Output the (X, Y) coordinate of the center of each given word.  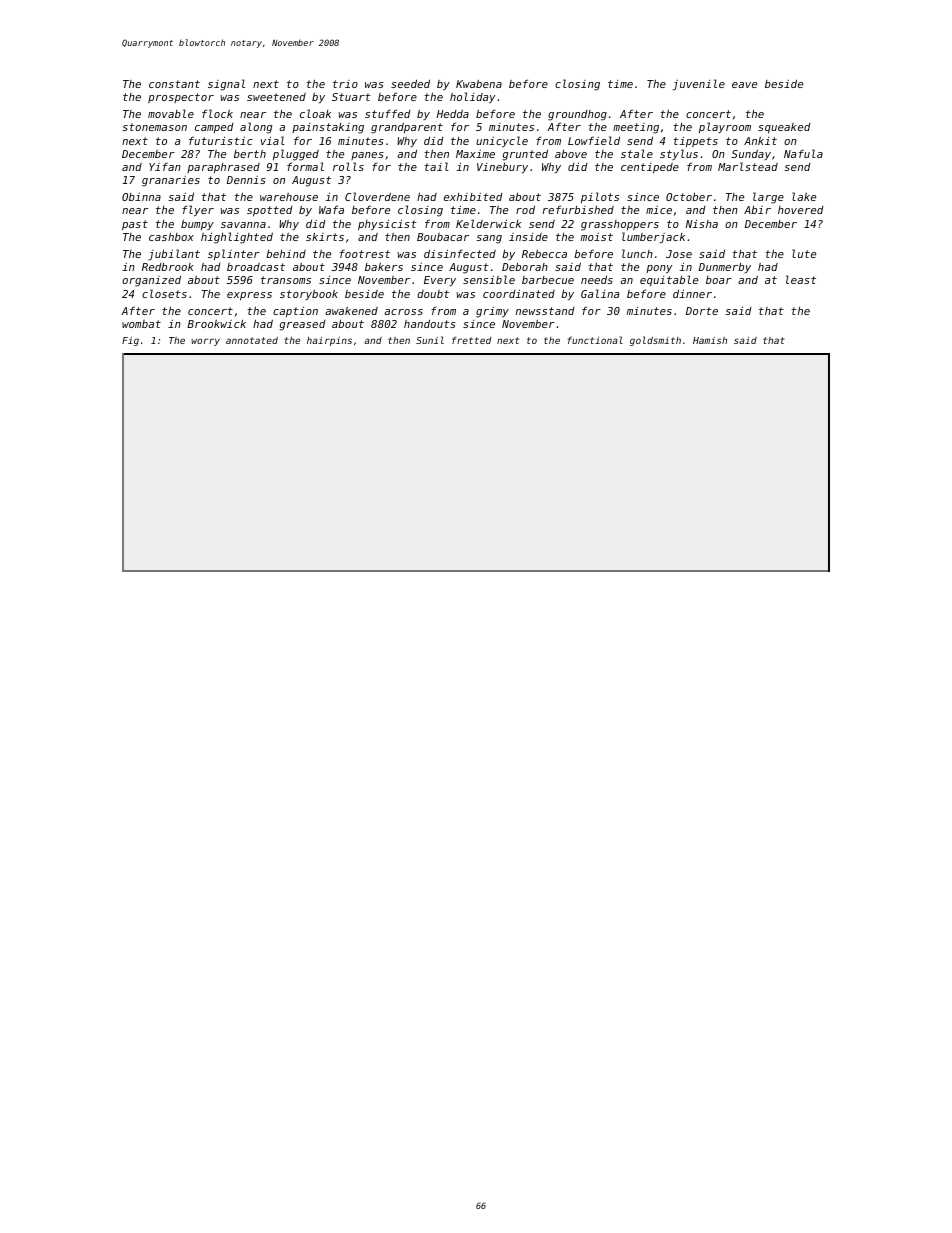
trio (345, 84)
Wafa (331, 209)
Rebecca (544, 254)
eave (744, 85)
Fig (130, 341)
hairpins (329, 341)
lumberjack (653, 238)
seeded (410, 84)
